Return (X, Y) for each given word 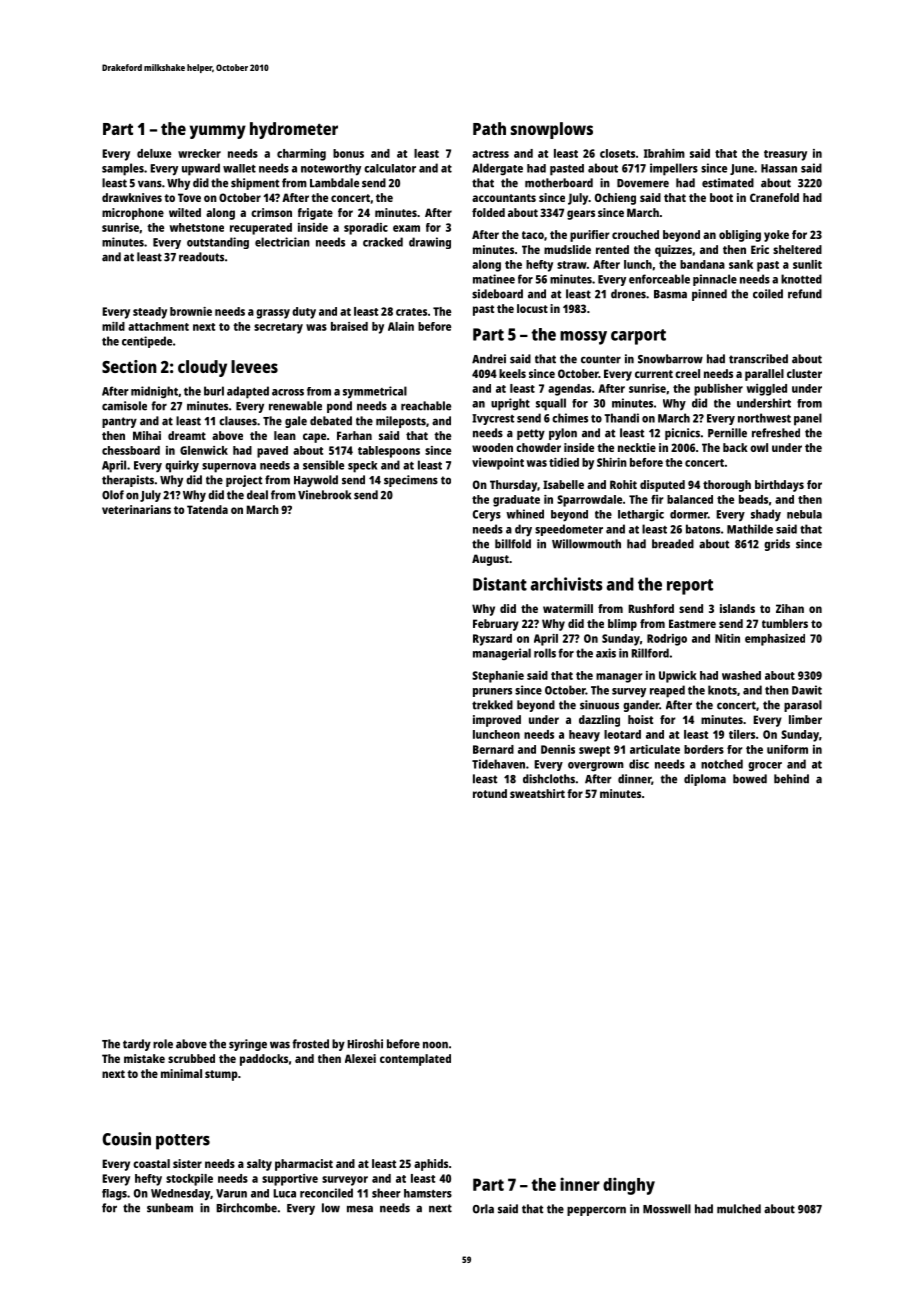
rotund (490, 793)
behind (791, 779)
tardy (137, 1045)
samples (123, 169)
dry (523, 530)
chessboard (131, 450)
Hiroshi (365, 1044)
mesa (360, 1209)
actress (490, 154)
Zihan (790, 608)
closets (617, 153)
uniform (787, 749)
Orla (483, 1209)
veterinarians (136, 509)
